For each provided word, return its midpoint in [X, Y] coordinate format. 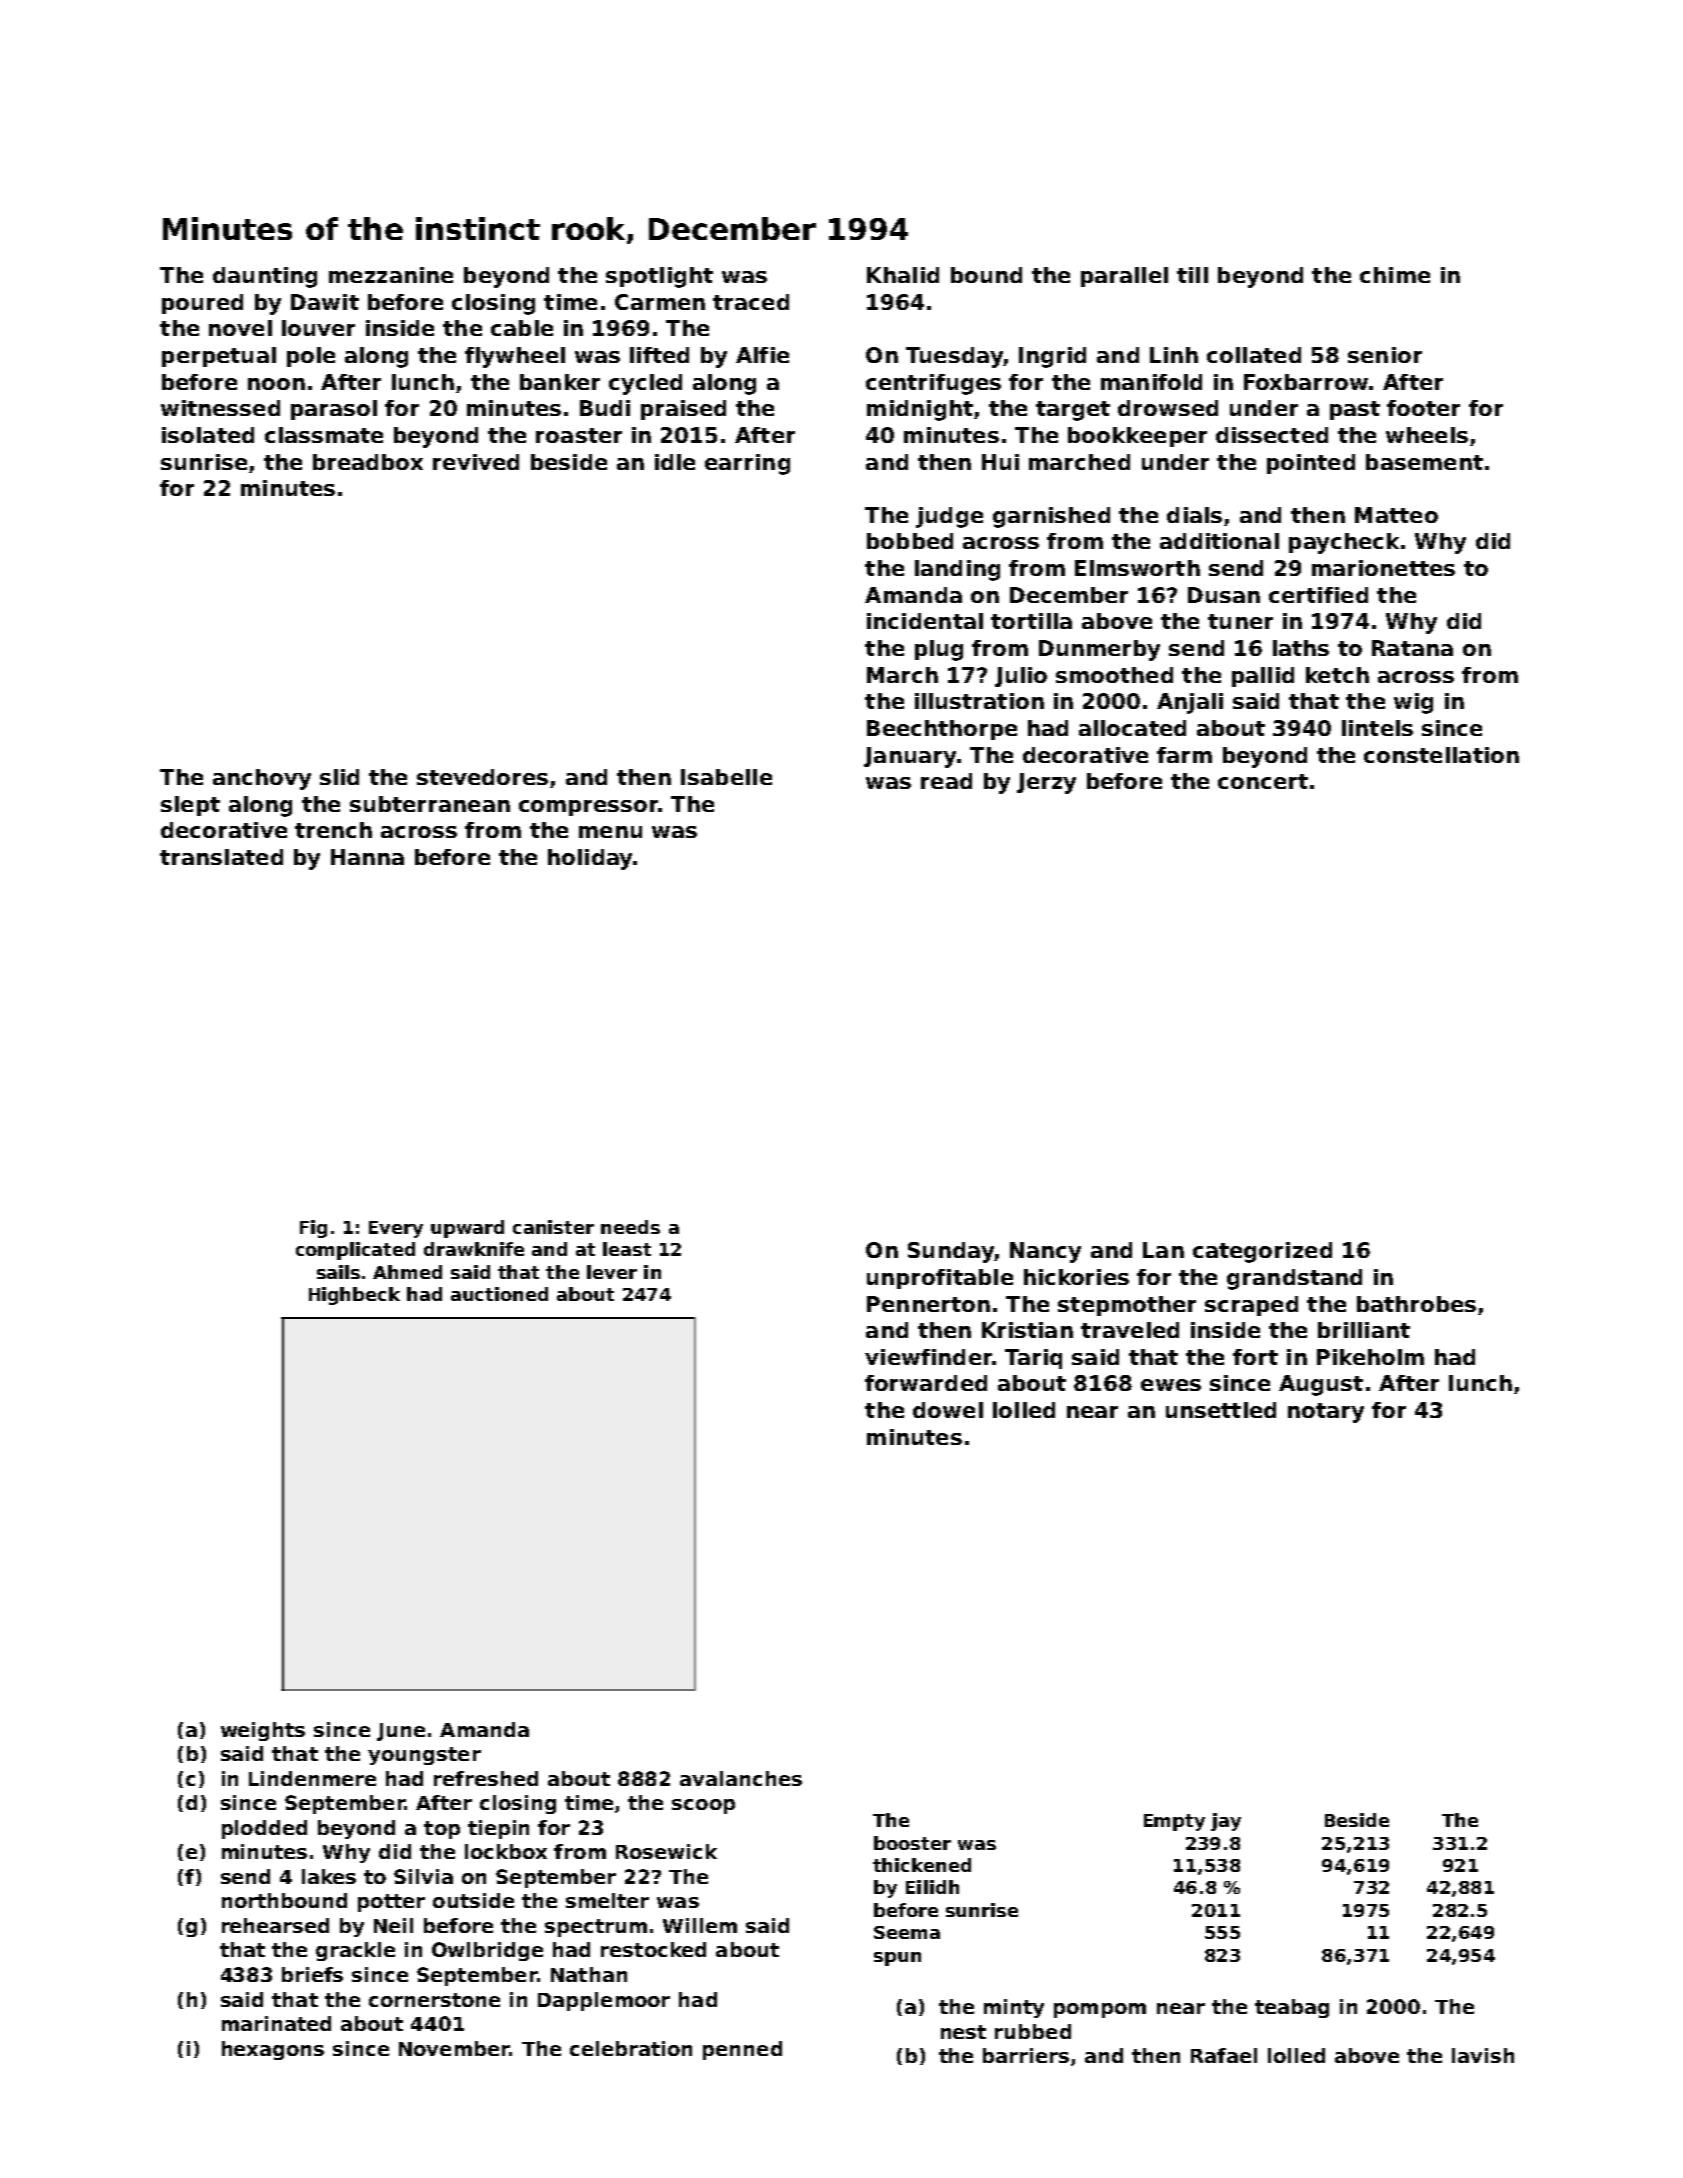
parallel [1124, 277]
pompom [1100, 2010]
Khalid [903, 275]
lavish [1483, 2055]
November [454, 2048]
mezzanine [391, 275]
